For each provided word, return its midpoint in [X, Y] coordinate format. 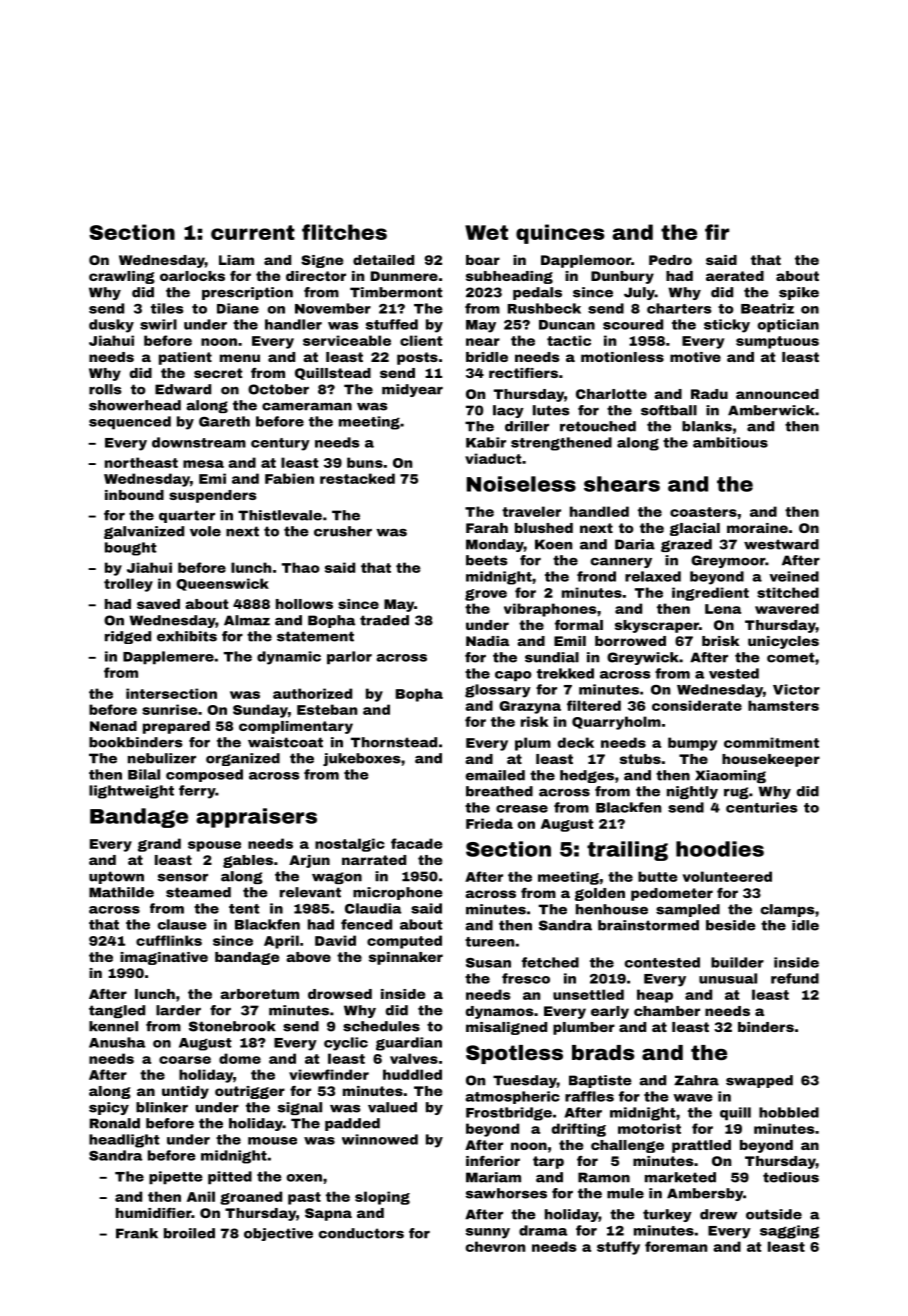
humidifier [154, 1213]
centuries [761, 807]
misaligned [506, 1028]
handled [599, 511]
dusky [111, 326]
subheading [509, 277]
